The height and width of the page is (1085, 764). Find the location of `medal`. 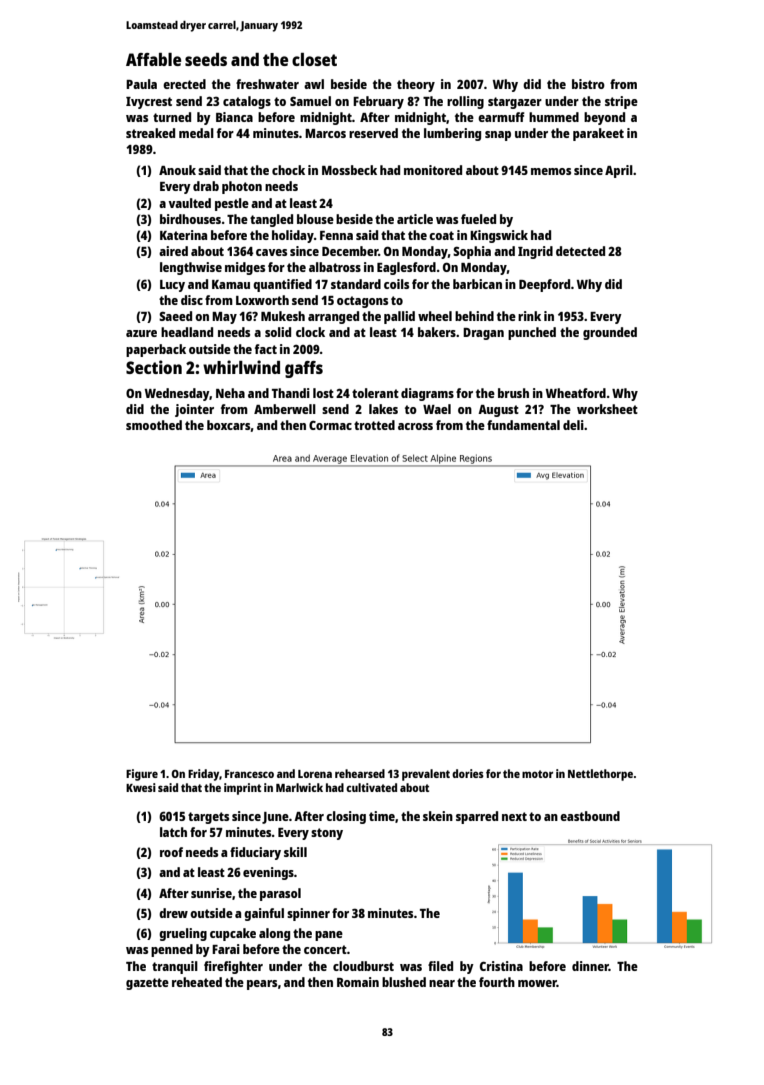

medal is located at coordinates (196, 133).
